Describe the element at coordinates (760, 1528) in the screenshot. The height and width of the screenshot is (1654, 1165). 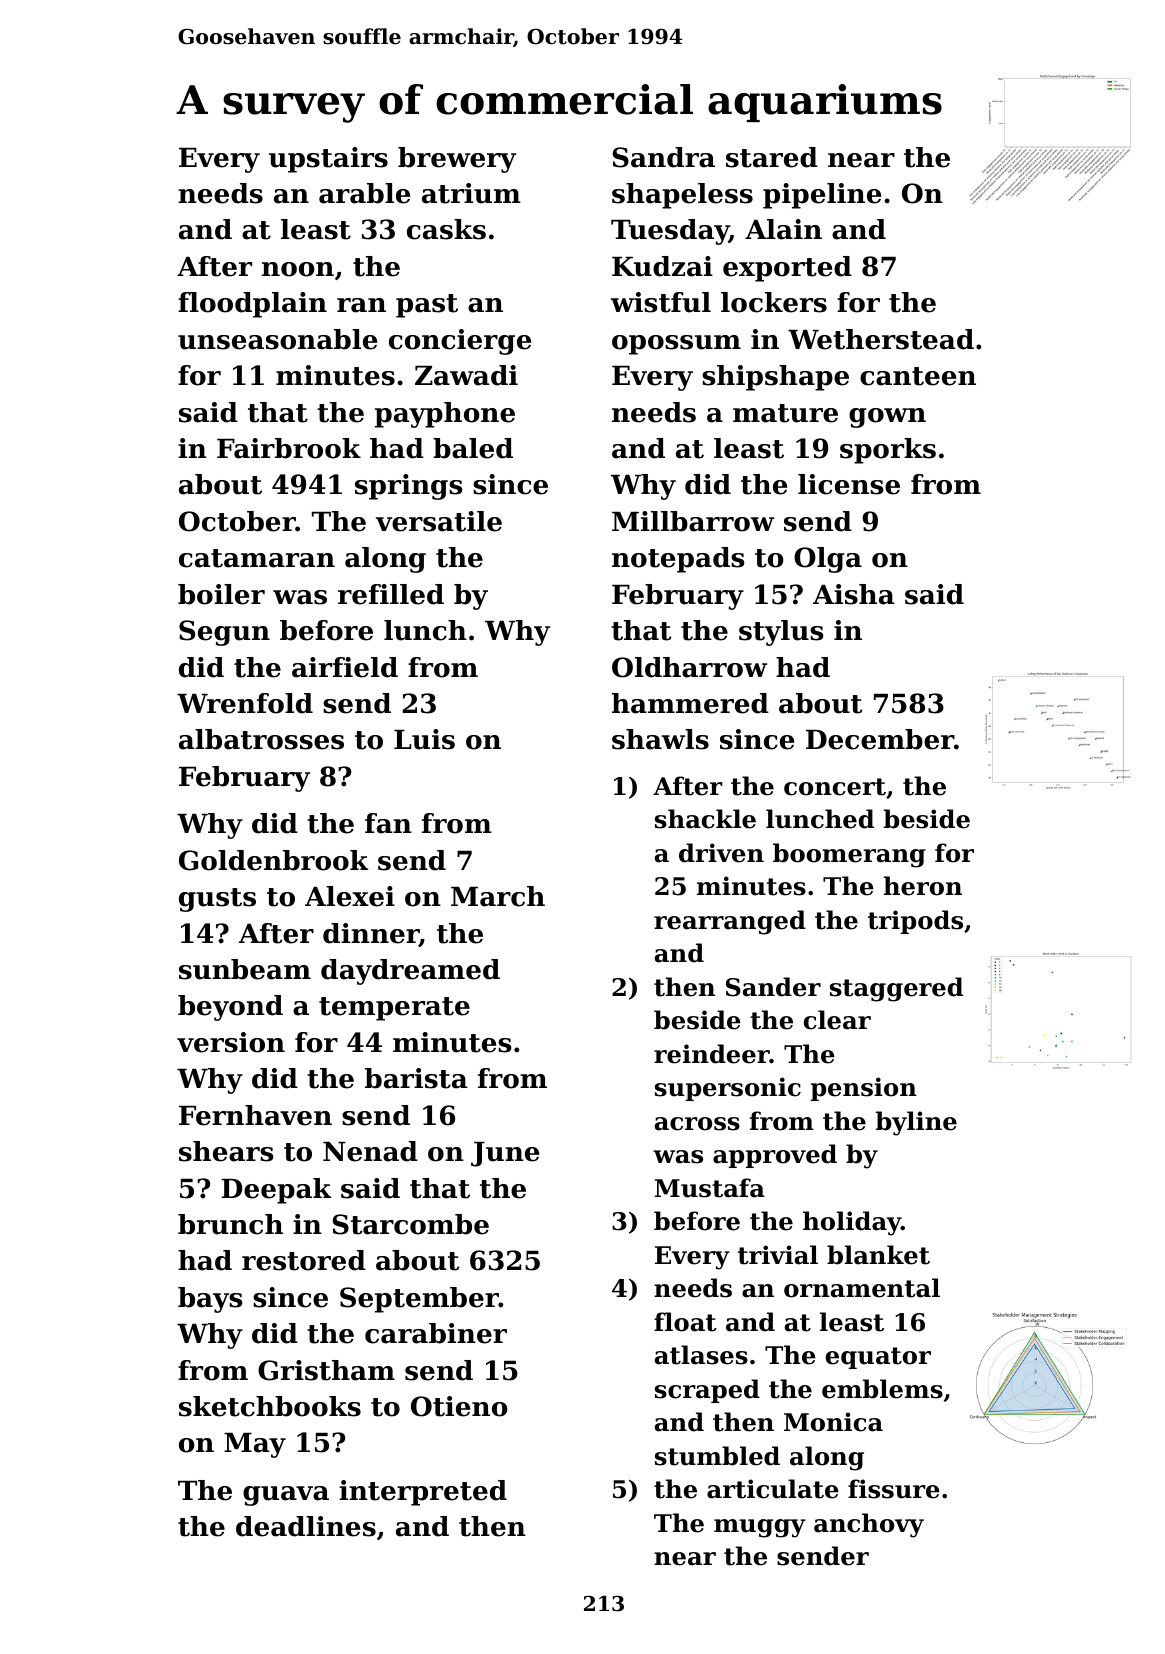
I see `muggy` at that location.
